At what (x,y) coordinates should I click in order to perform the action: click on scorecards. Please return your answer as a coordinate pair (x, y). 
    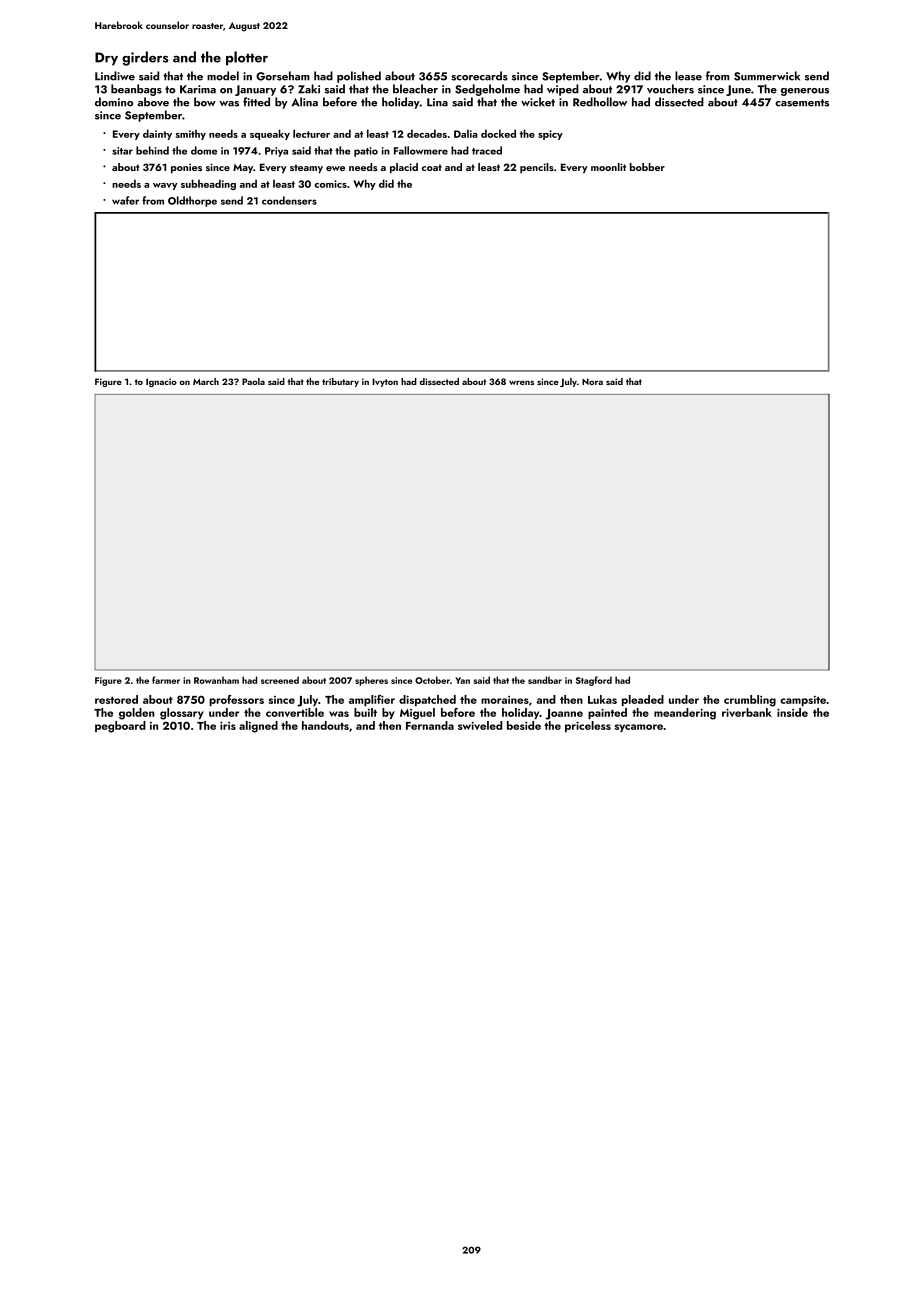
    Looking at the image, I should click on (479, 76).
